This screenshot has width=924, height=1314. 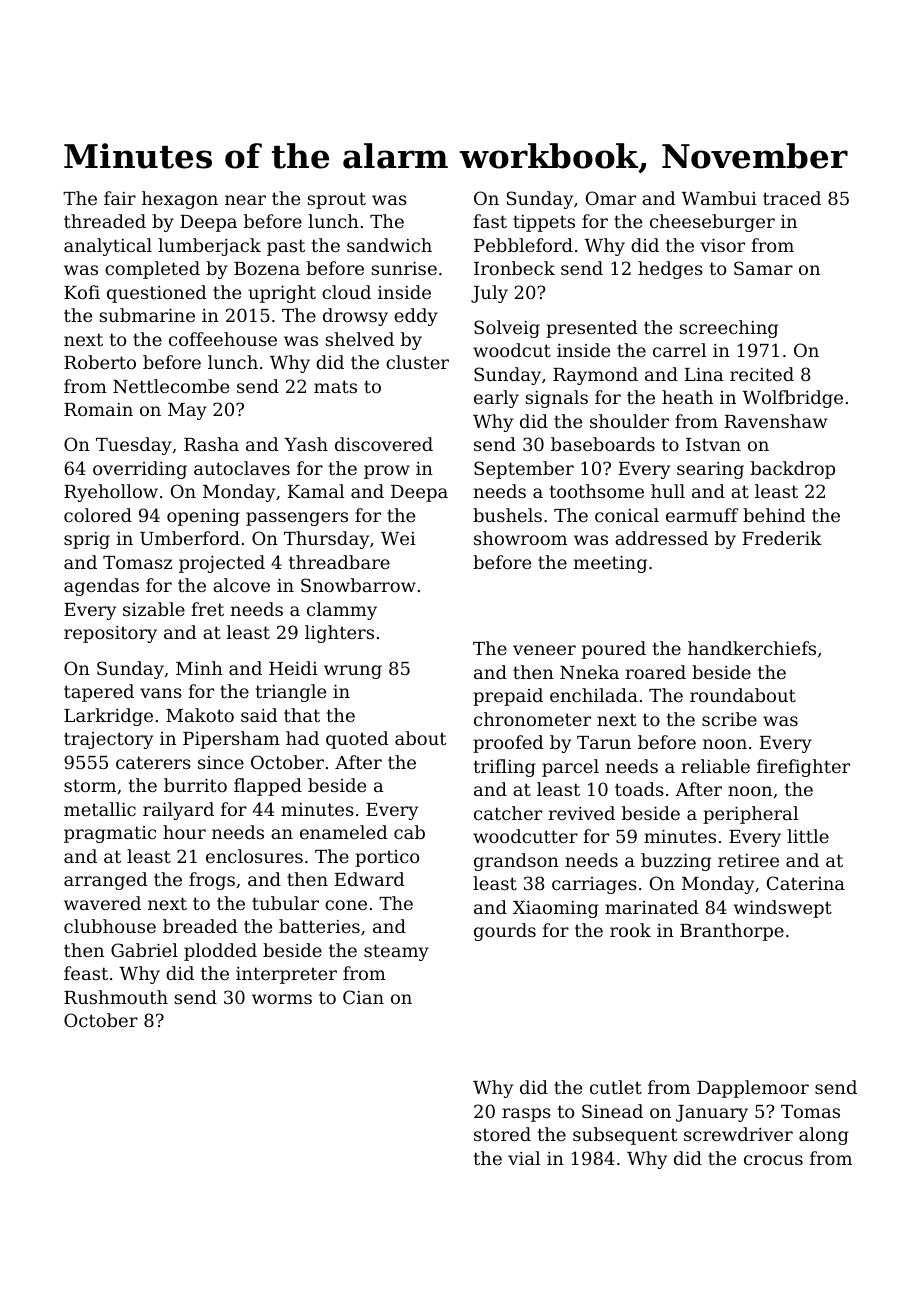 What do you see at coordinates (504, 768) in the screenshot?
I see `trifling` at bounding box center [504, 768].
